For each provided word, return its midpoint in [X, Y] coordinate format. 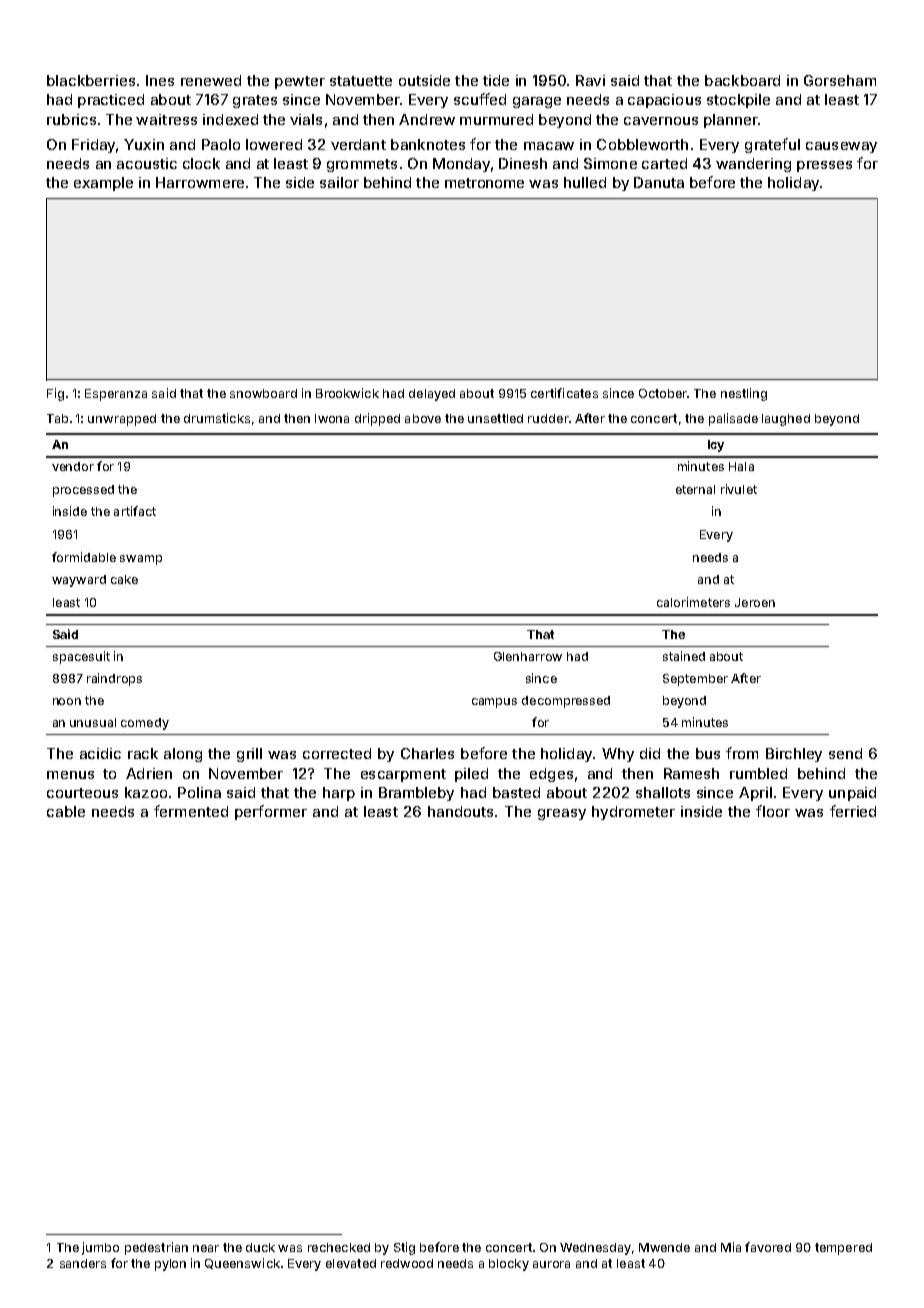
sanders [83, 1263]
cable [66, 811]
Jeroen [755, 602]
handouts [460, 811]
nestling [744, 394]
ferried [853, 811]
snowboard [263, 393]
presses [824, 166]
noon [67, 701]
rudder [548, 418]
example [103, 184]
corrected [337, 753]
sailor [339, 182]
